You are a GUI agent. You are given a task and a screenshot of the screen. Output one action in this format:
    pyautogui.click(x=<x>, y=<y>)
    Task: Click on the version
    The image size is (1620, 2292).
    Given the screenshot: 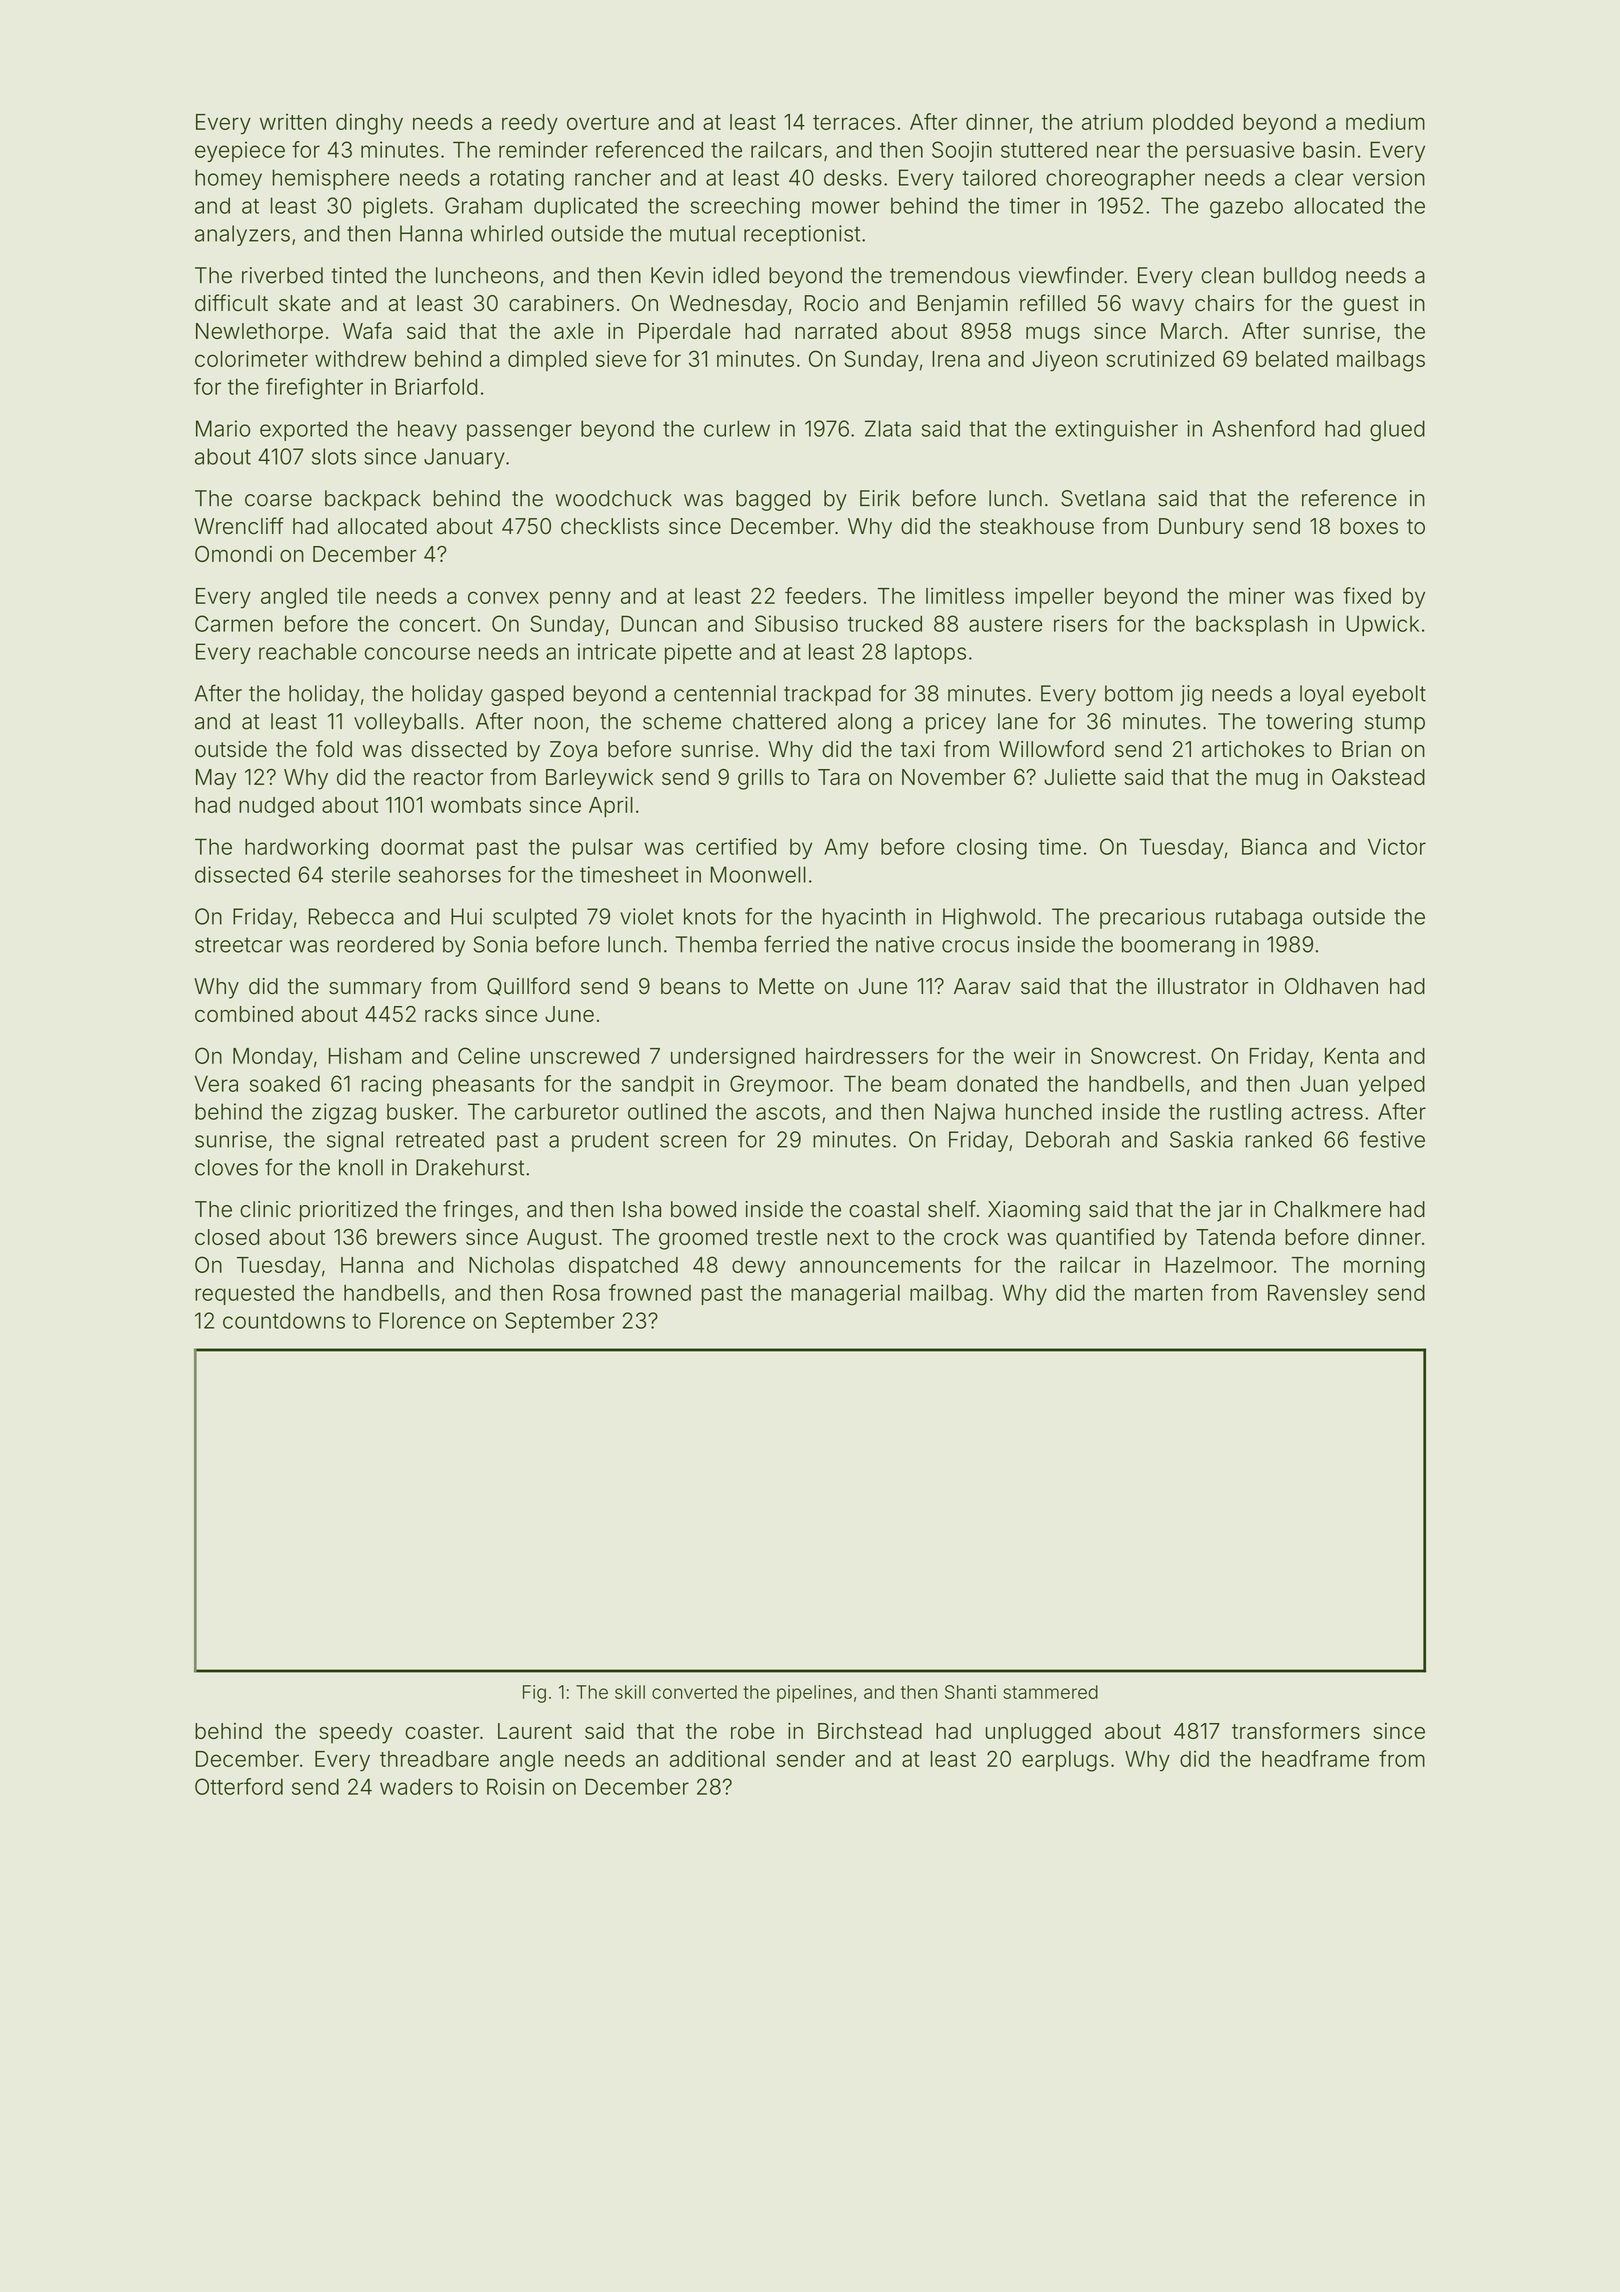 What is the action you would take?
    pyautogui.click(x=1389, y=177)
